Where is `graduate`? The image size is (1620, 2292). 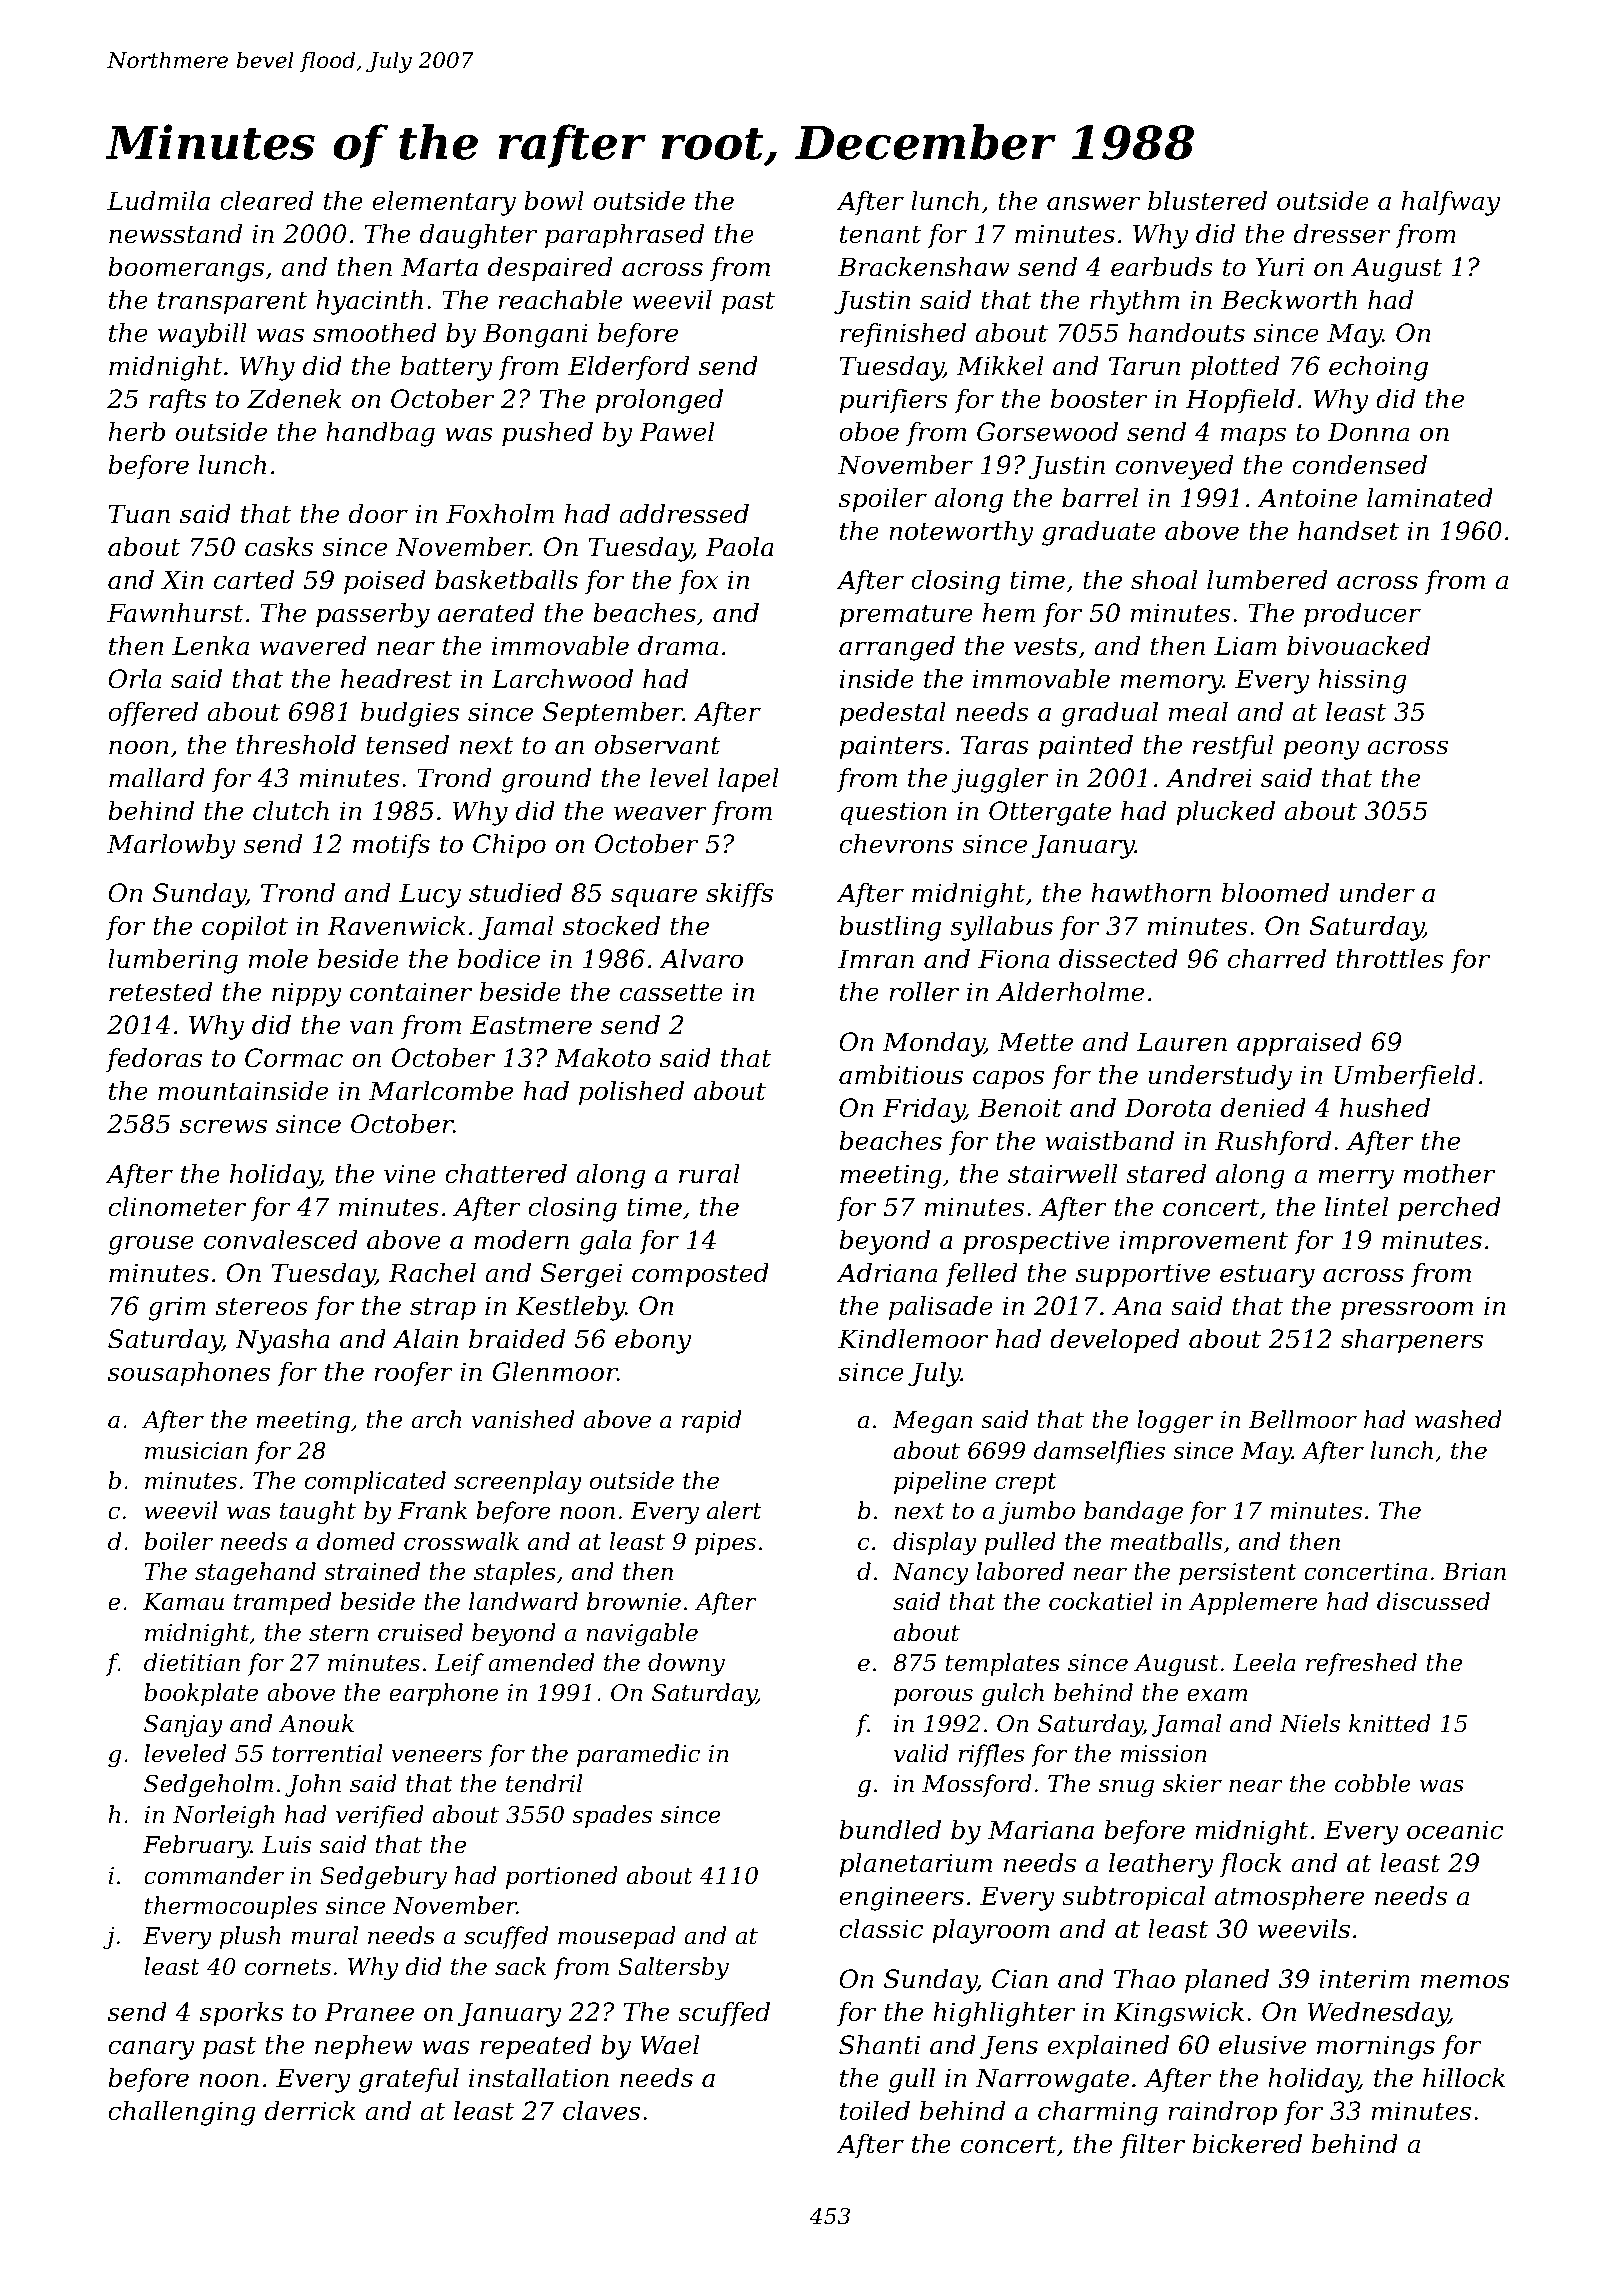
graduate is located at coordinates (1099, 533).
